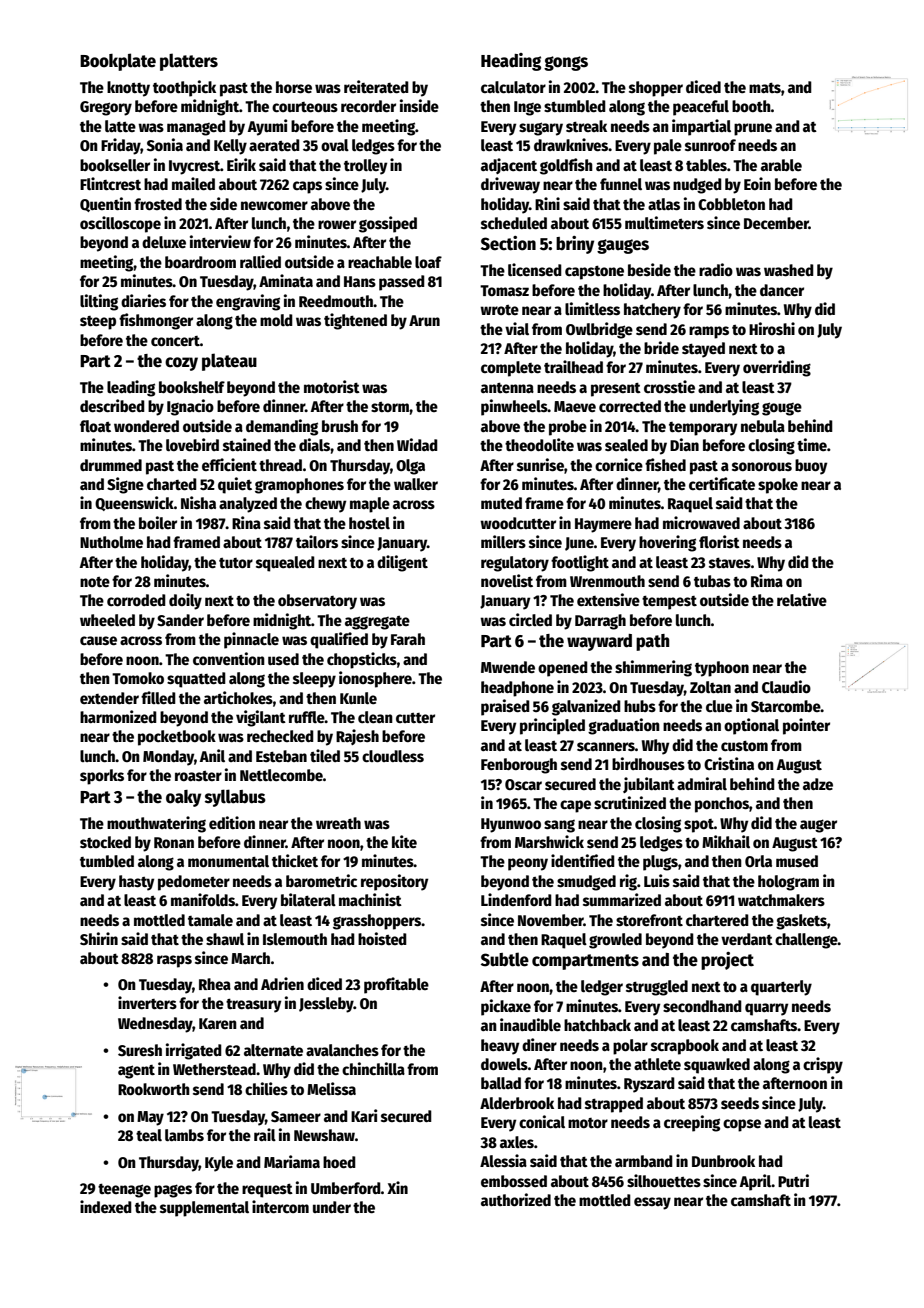  What do you see at coordinates (823, 1065) in the image?
I see `crispy` at bounding box center [823, 1065].
